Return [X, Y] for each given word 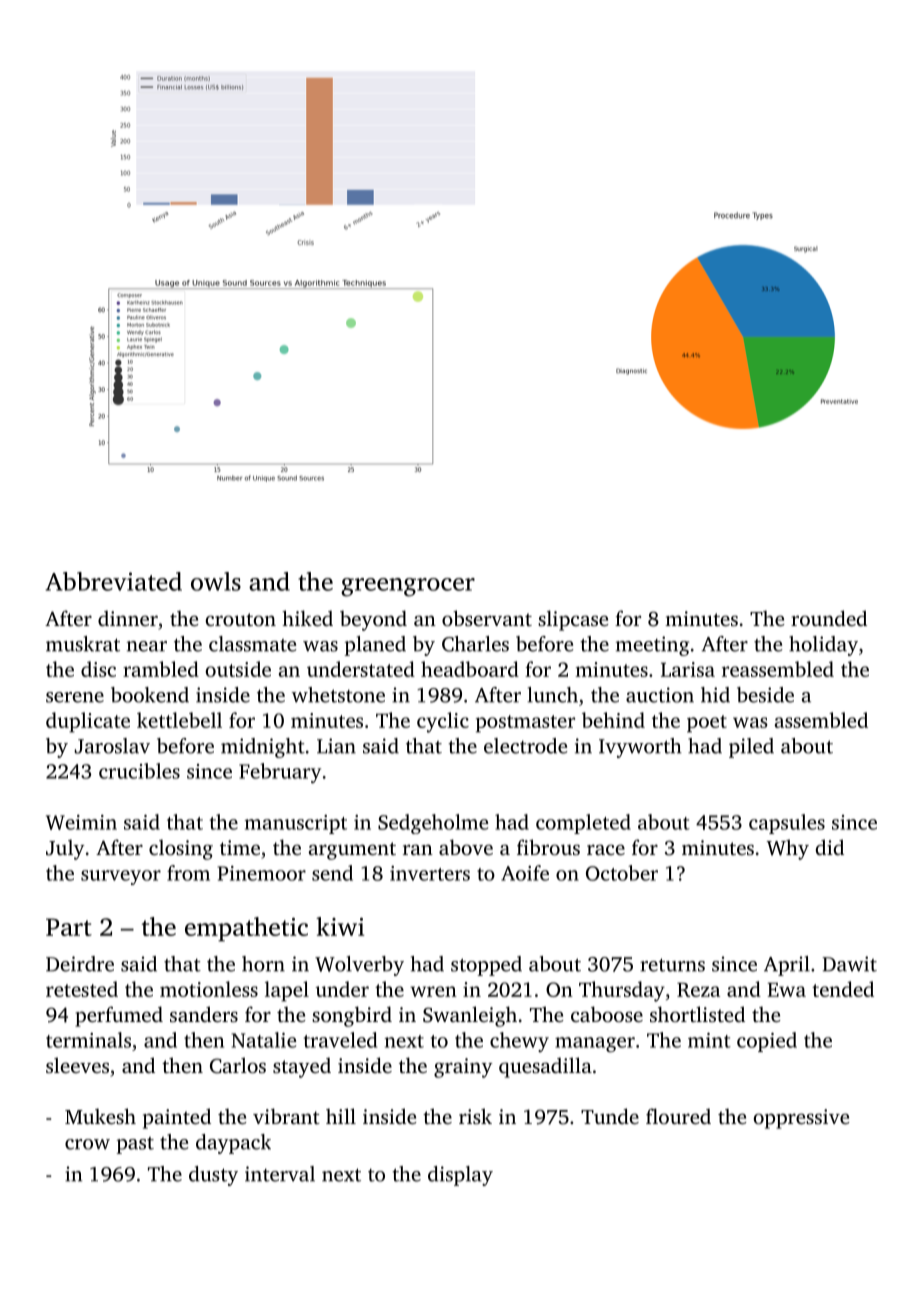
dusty [213, 1176]
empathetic [246, 929]
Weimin [81, 822]
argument [352, 851]
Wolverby [359, 966]
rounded [829, 618]
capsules [787, 824]
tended [843, 989]
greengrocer [408, 587]
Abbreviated [114, 581]
